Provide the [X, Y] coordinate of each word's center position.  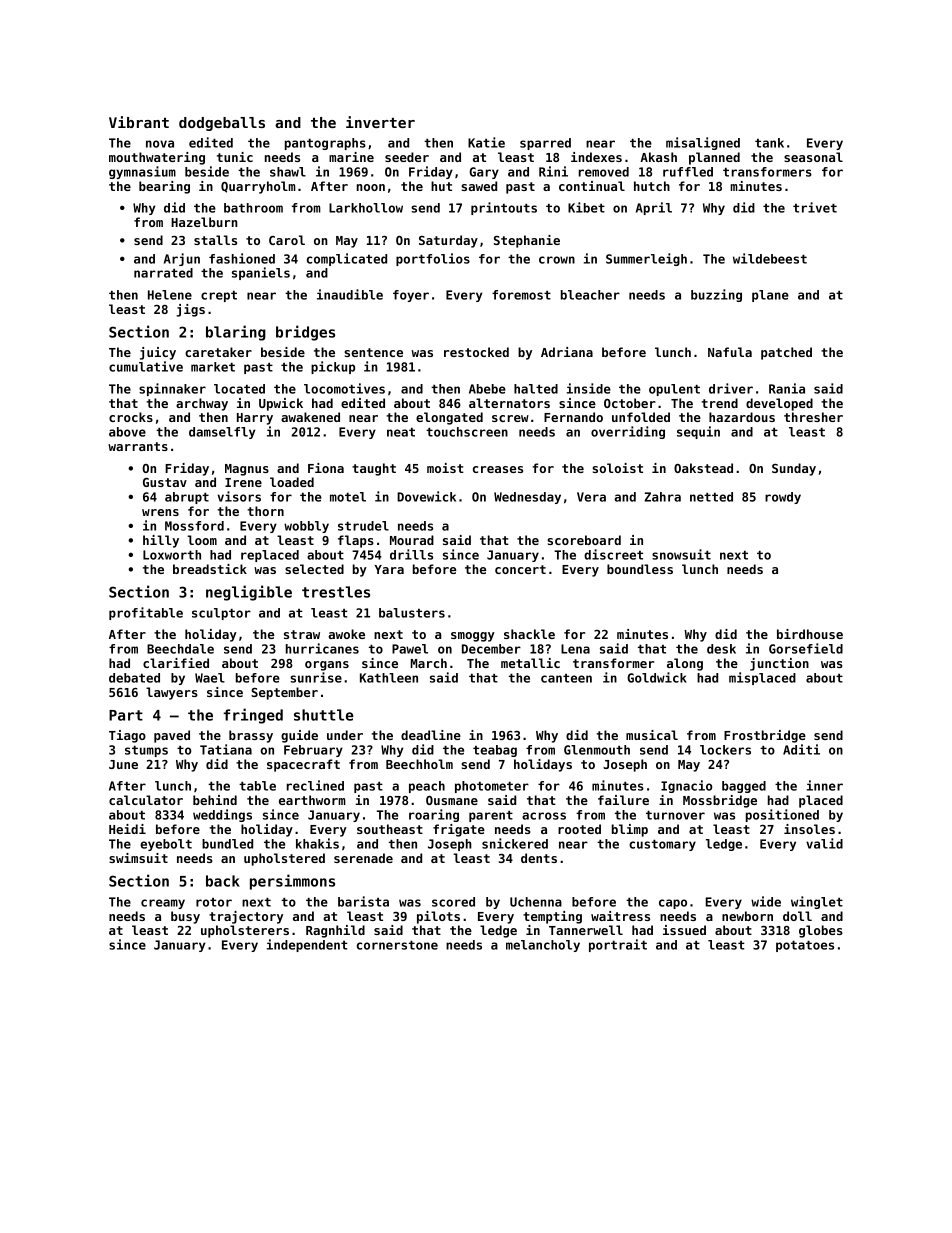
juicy [158, 353]
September [284, 693]
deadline [431, 735]
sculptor [221, 614]
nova [160, 144]
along [685, 664]
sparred [545, 144]
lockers [725, 750]
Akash [658, 157]
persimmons [292, 882]
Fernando [573, 417]
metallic [530, 663]
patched [786, 353]
